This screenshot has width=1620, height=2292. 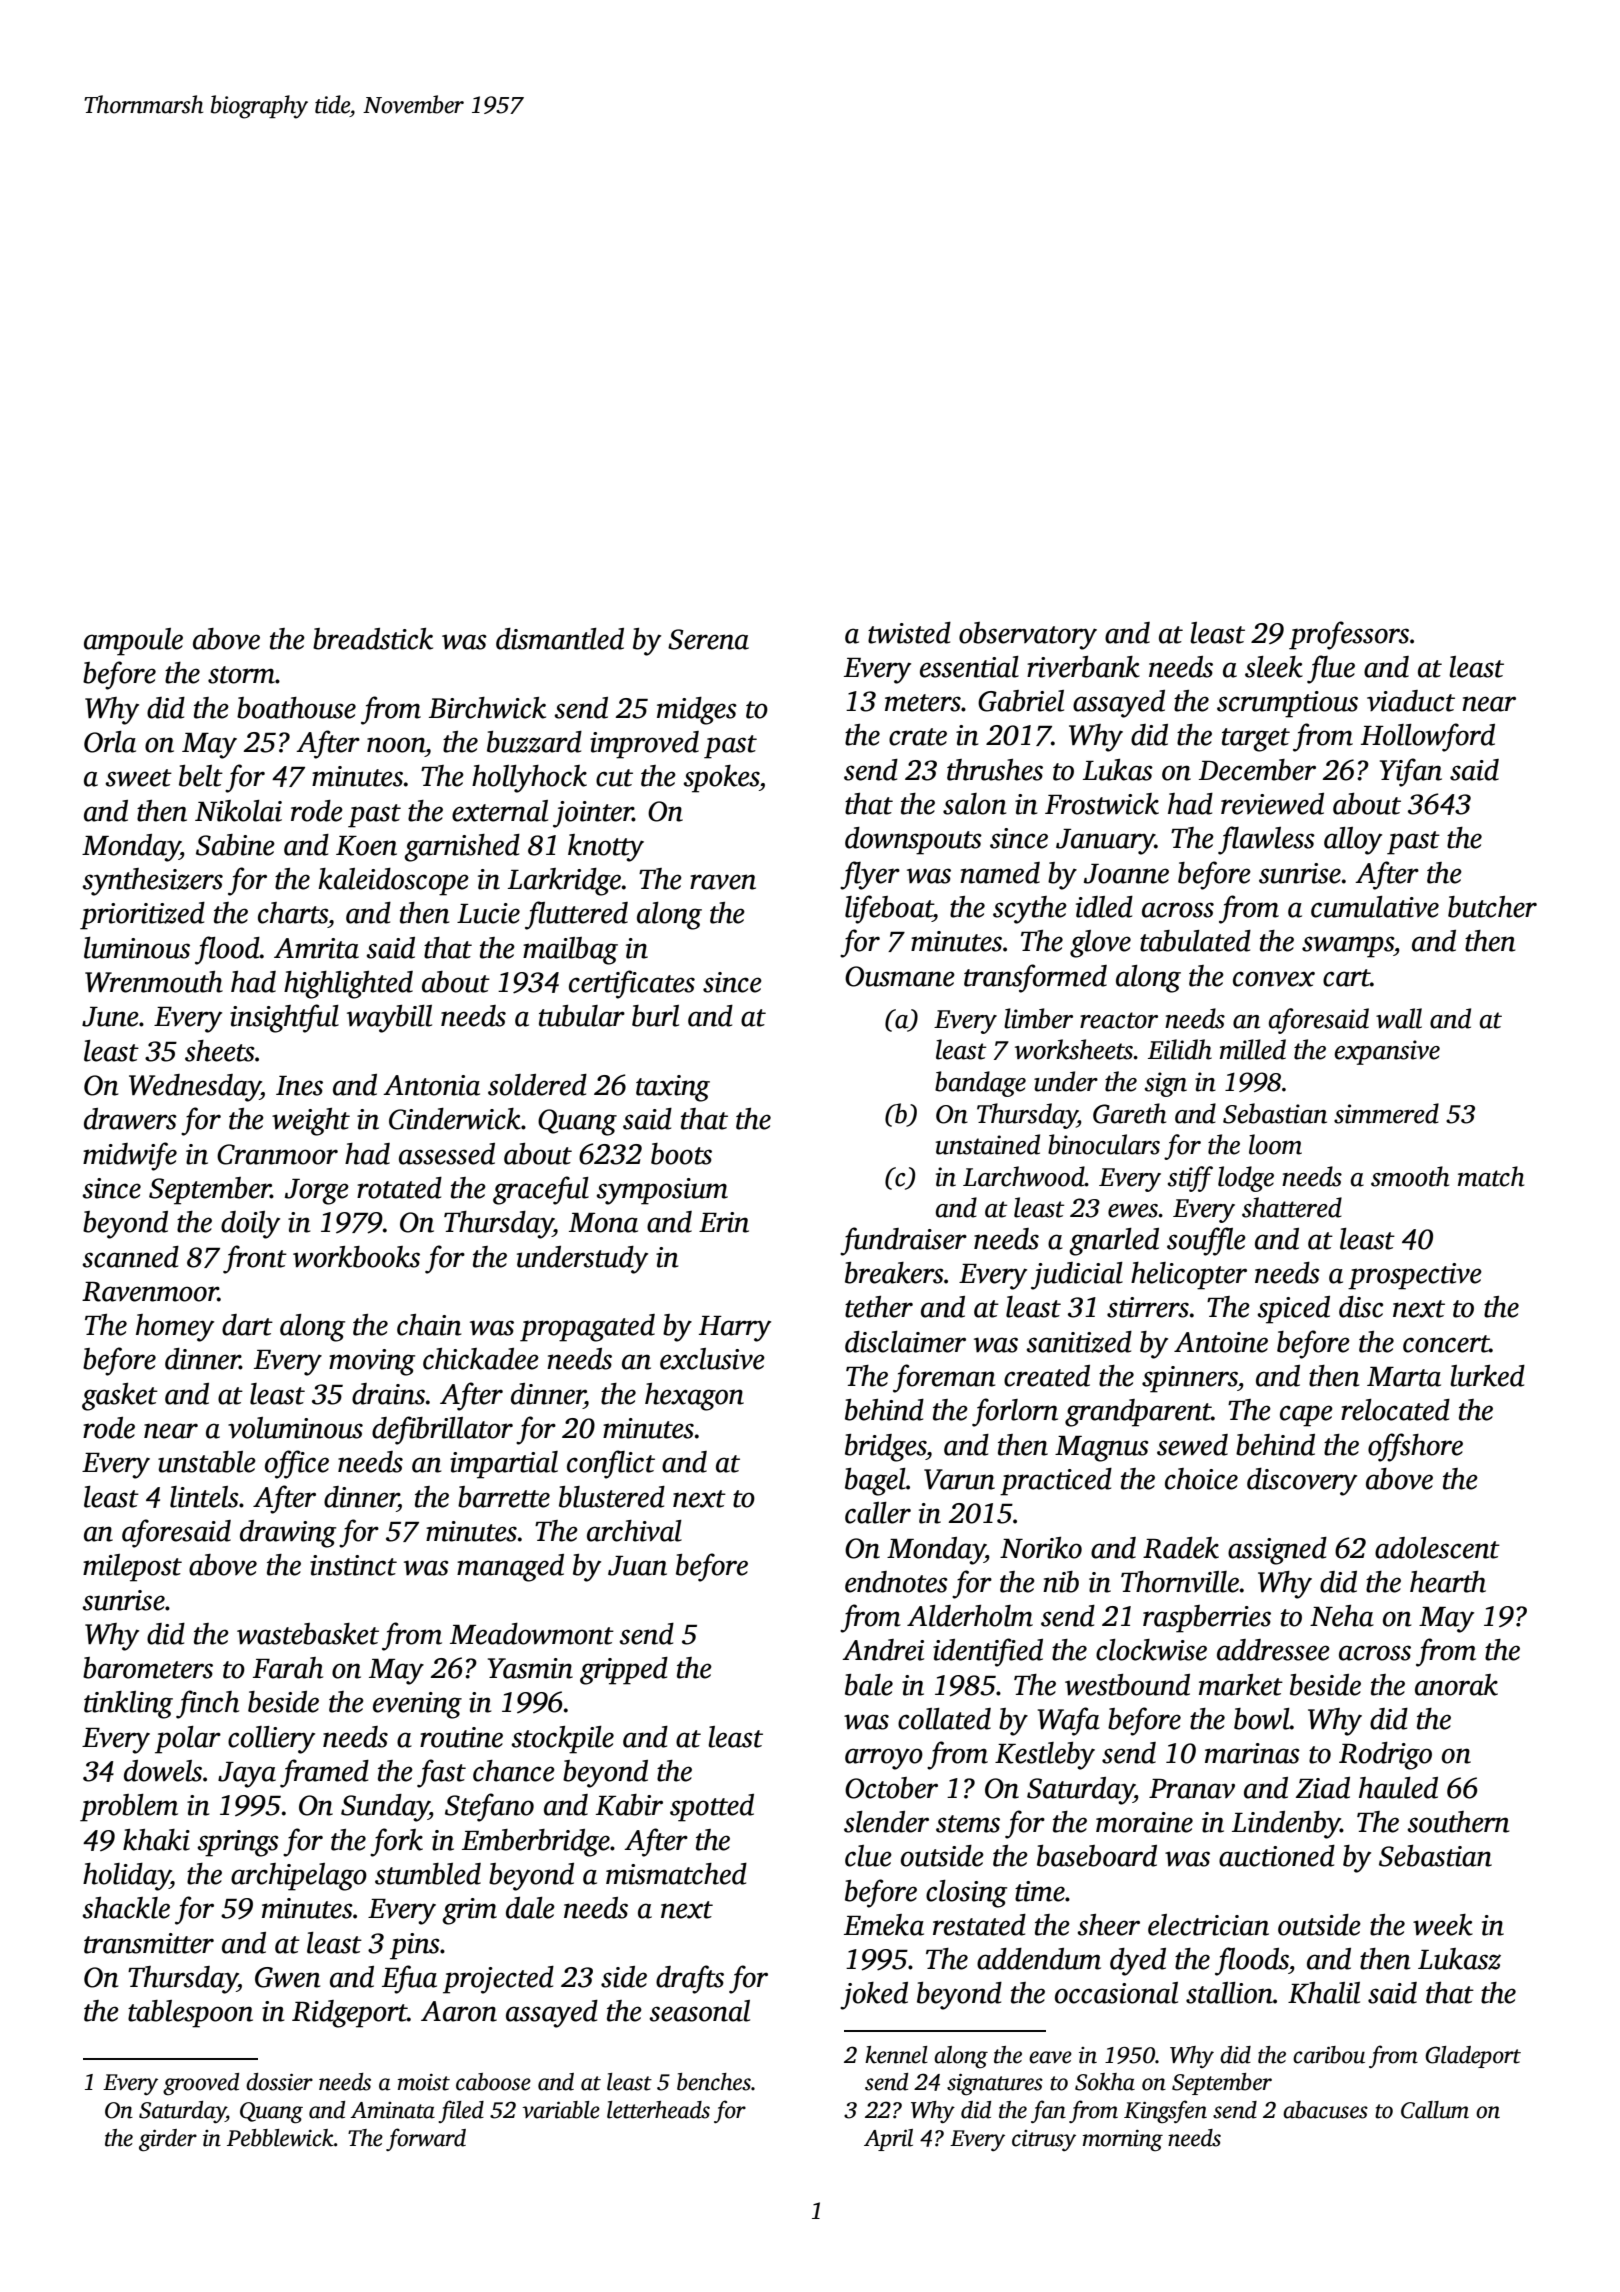 I want to click on crate, so click(x=918, y=737).
